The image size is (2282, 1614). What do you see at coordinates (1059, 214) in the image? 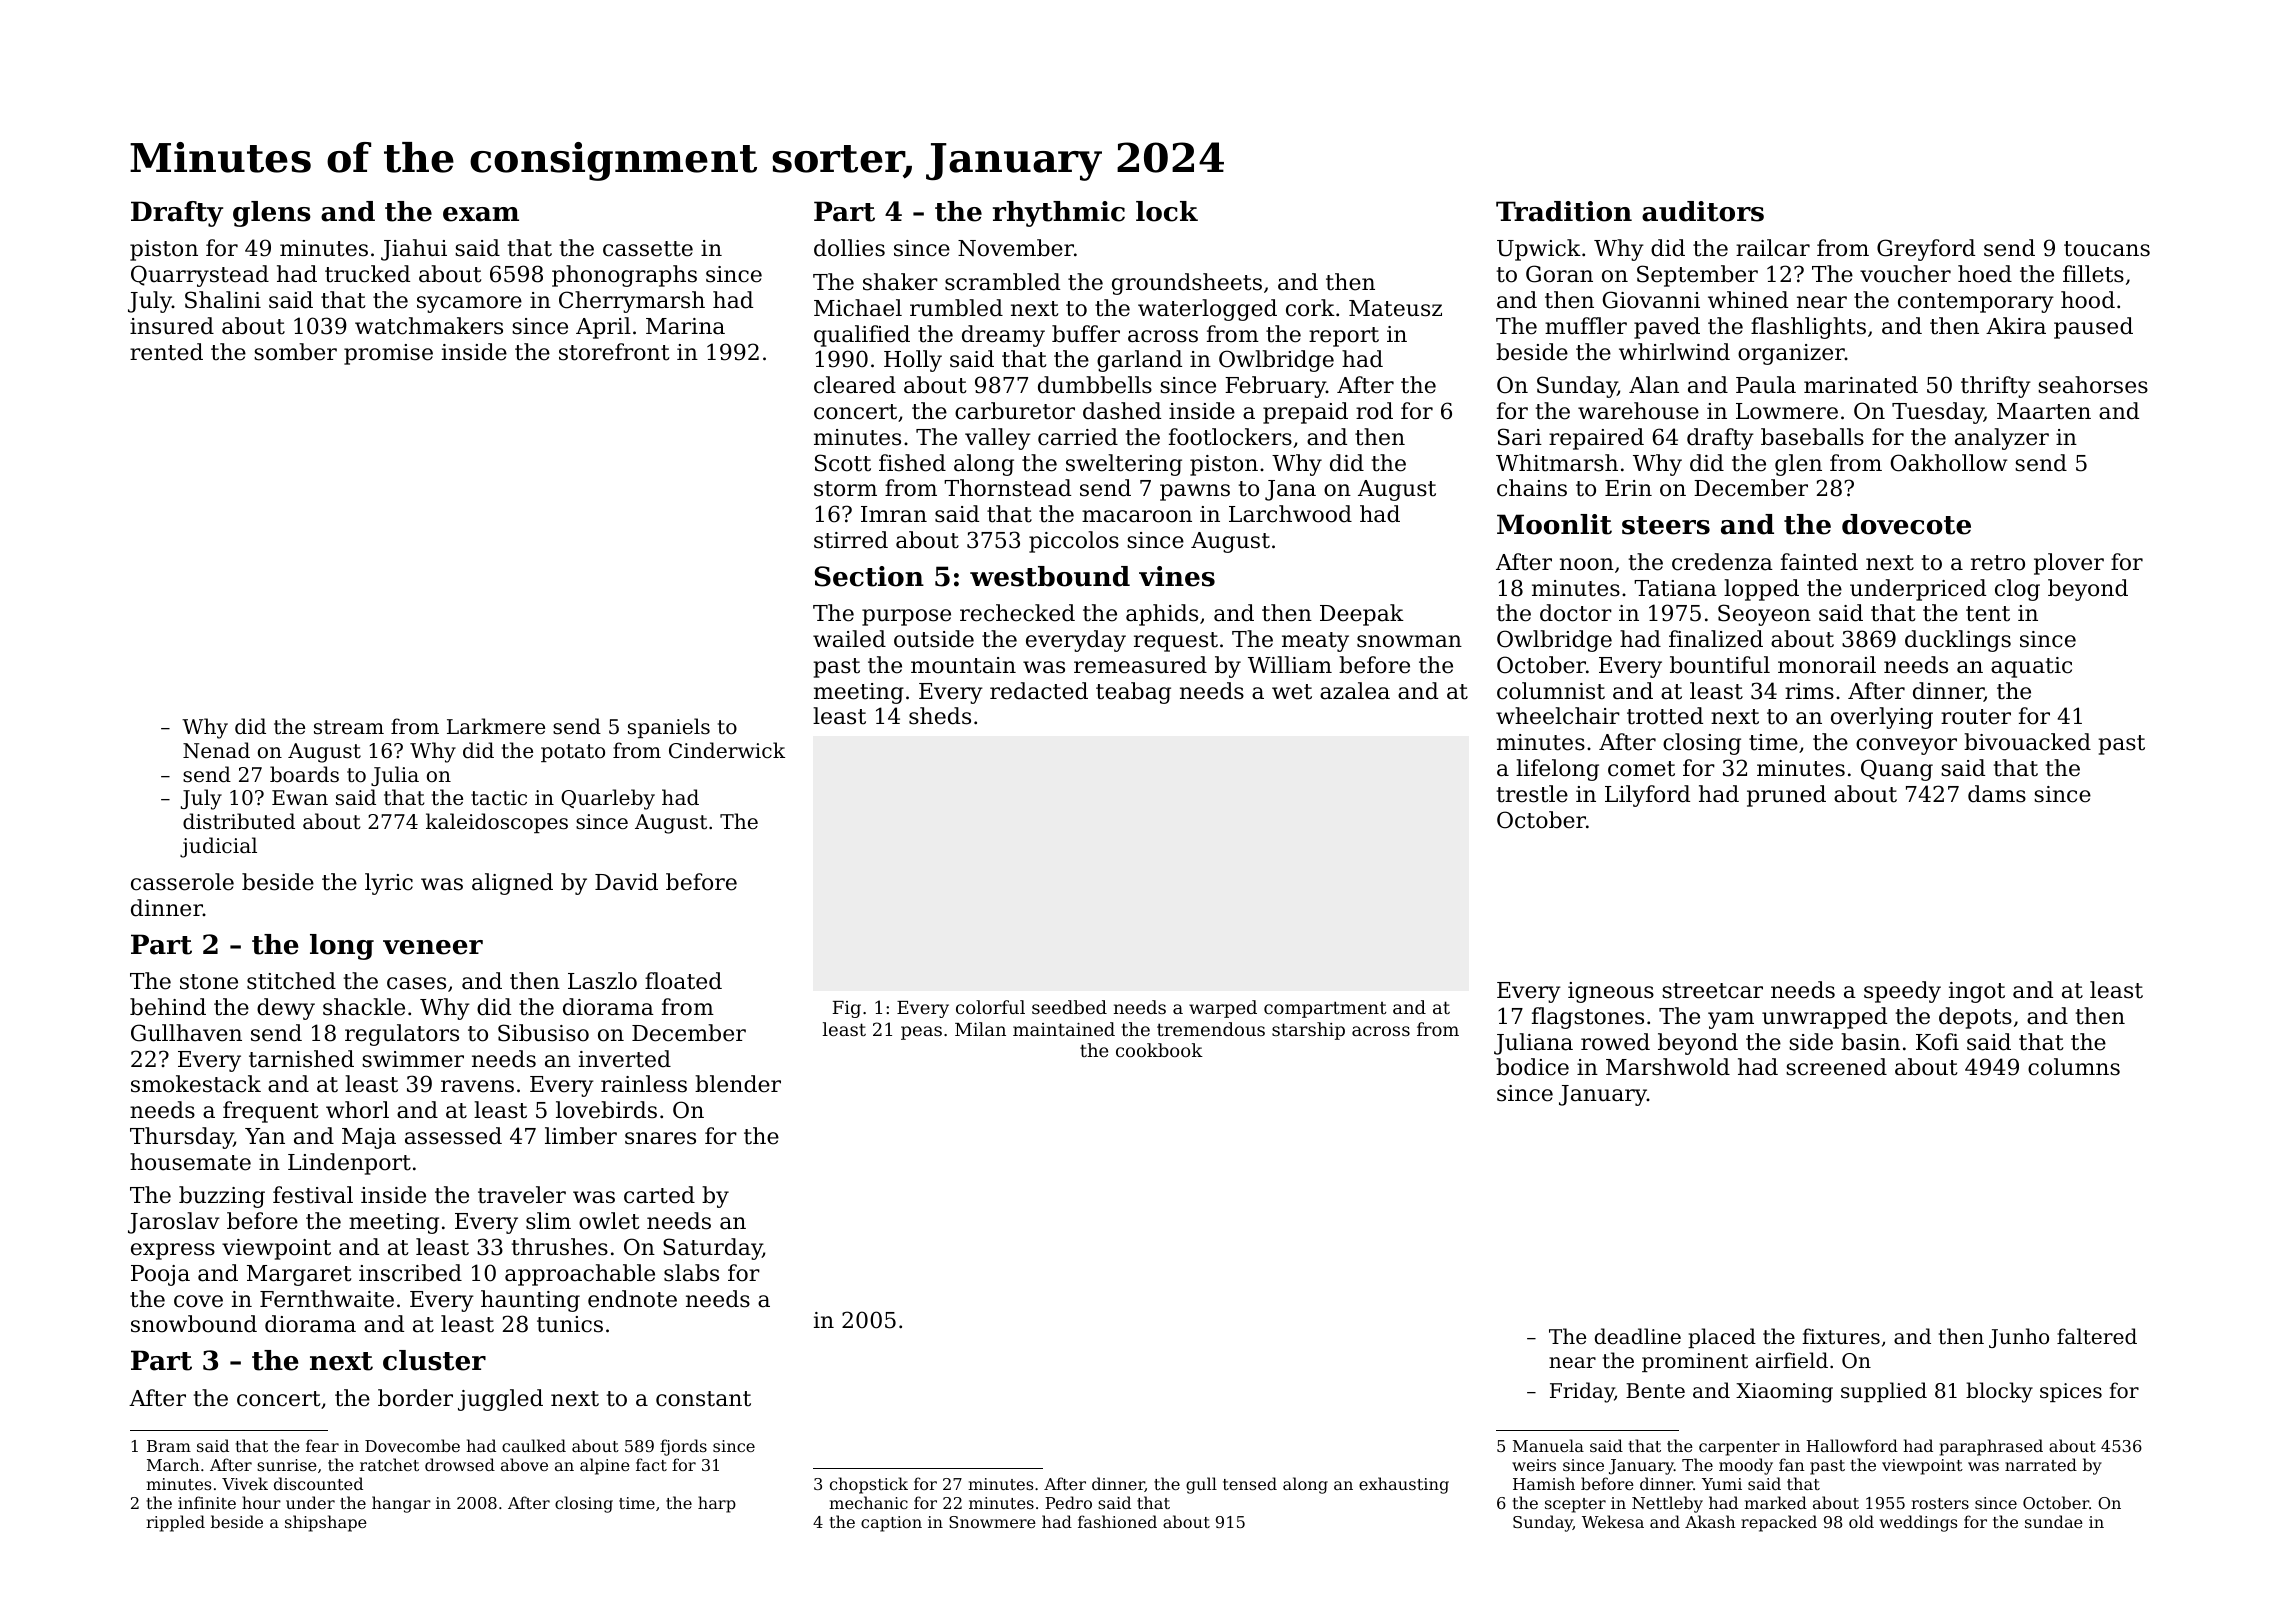
I see `rhythmic` at bounding box center [1059, 214].
